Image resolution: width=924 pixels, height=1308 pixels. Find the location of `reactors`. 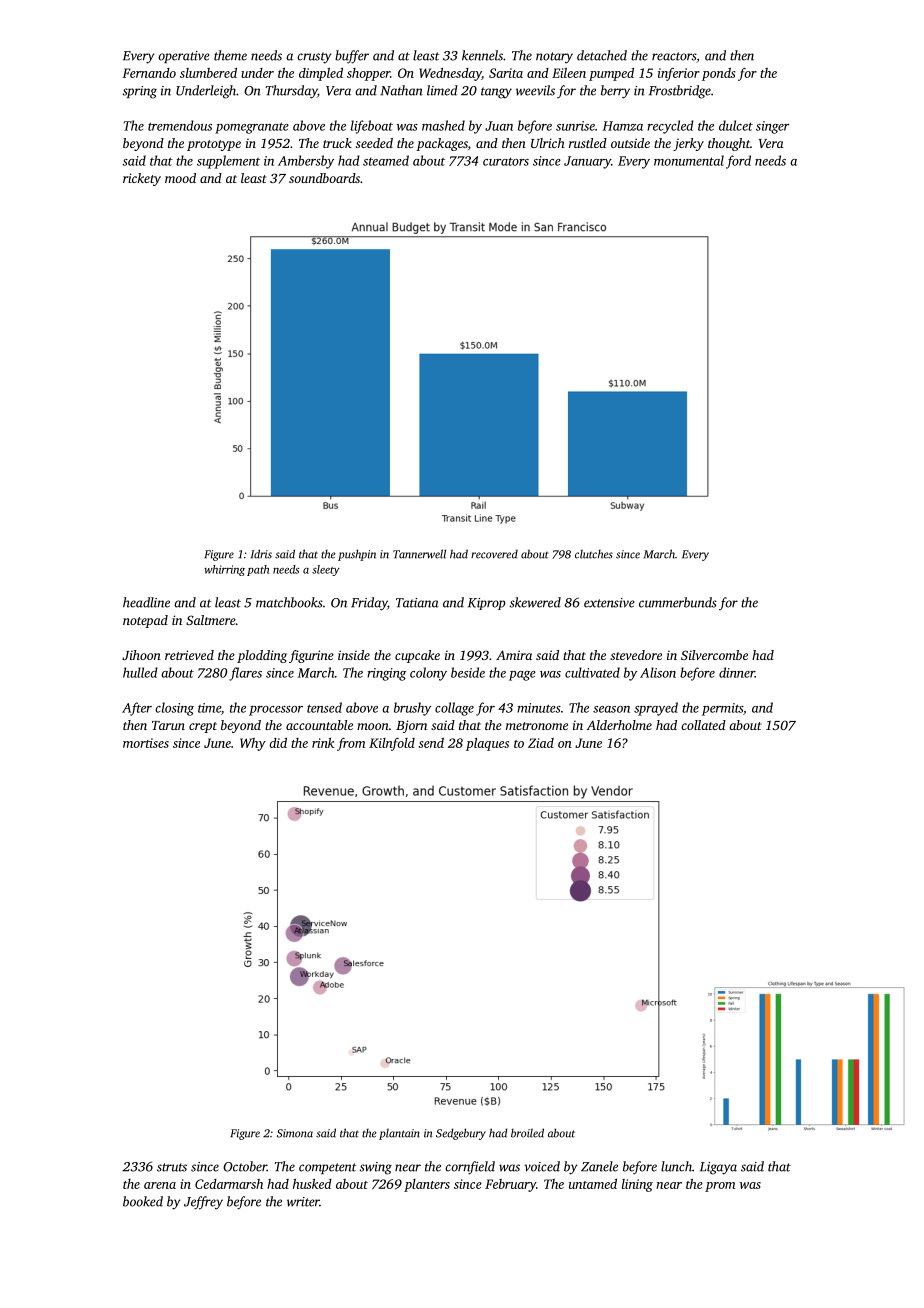

reactors is located at coordinates (674, 56).
